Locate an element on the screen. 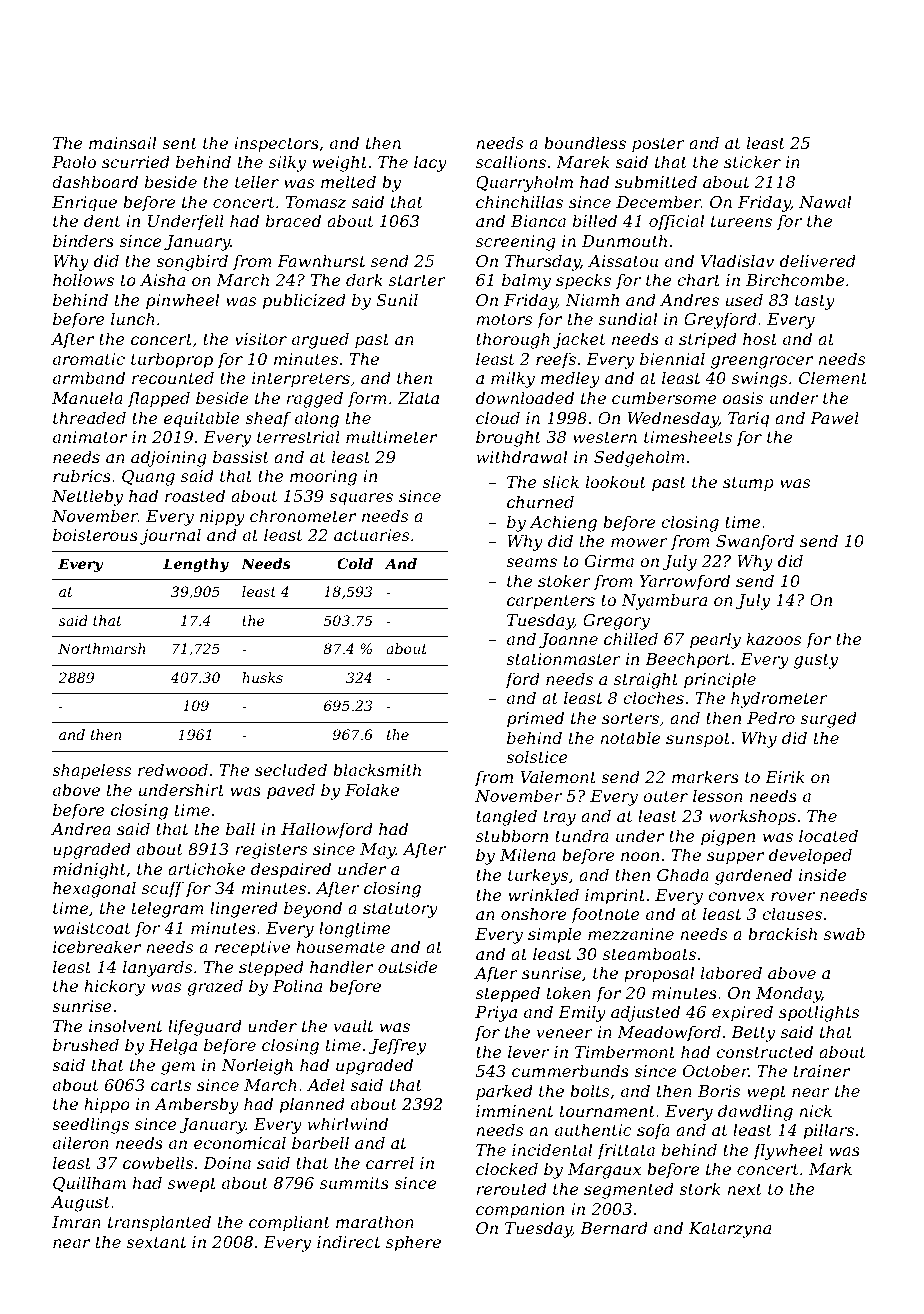  Tariq is located at coordinates (748, 420).
